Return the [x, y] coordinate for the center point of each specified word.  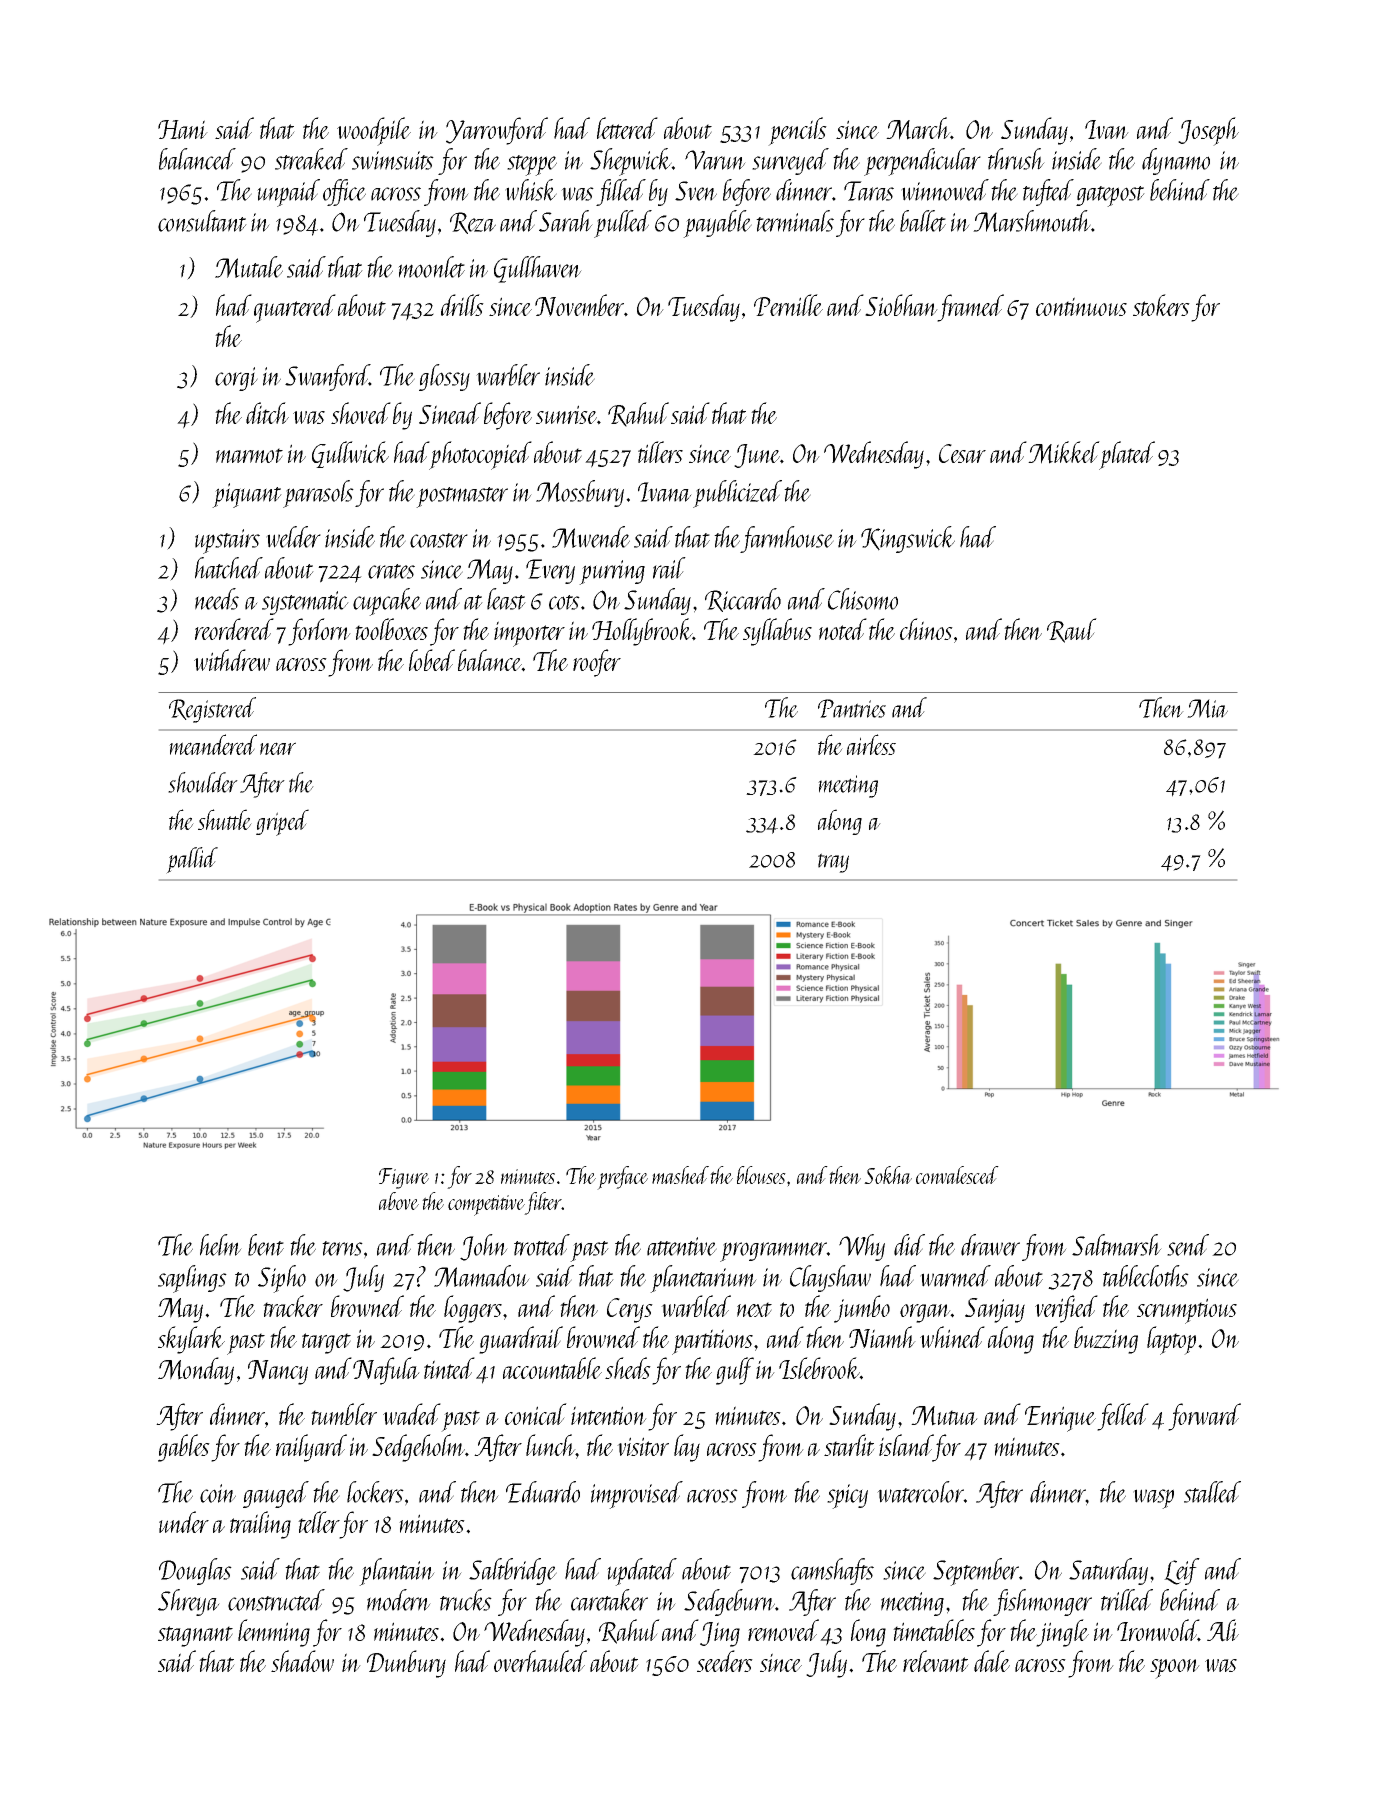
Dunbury [406, 1664]
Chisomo [863, 599]
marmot [249, 455]
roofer [597, 663]
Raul [1072, 630]
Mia [1207, 708]
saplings [192, 1279]
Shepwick [631, 162]
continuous [1081, 306]
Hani [183, 129]
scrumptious [1187, 1311]
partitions [712, 1342]
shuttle [225, 819]
